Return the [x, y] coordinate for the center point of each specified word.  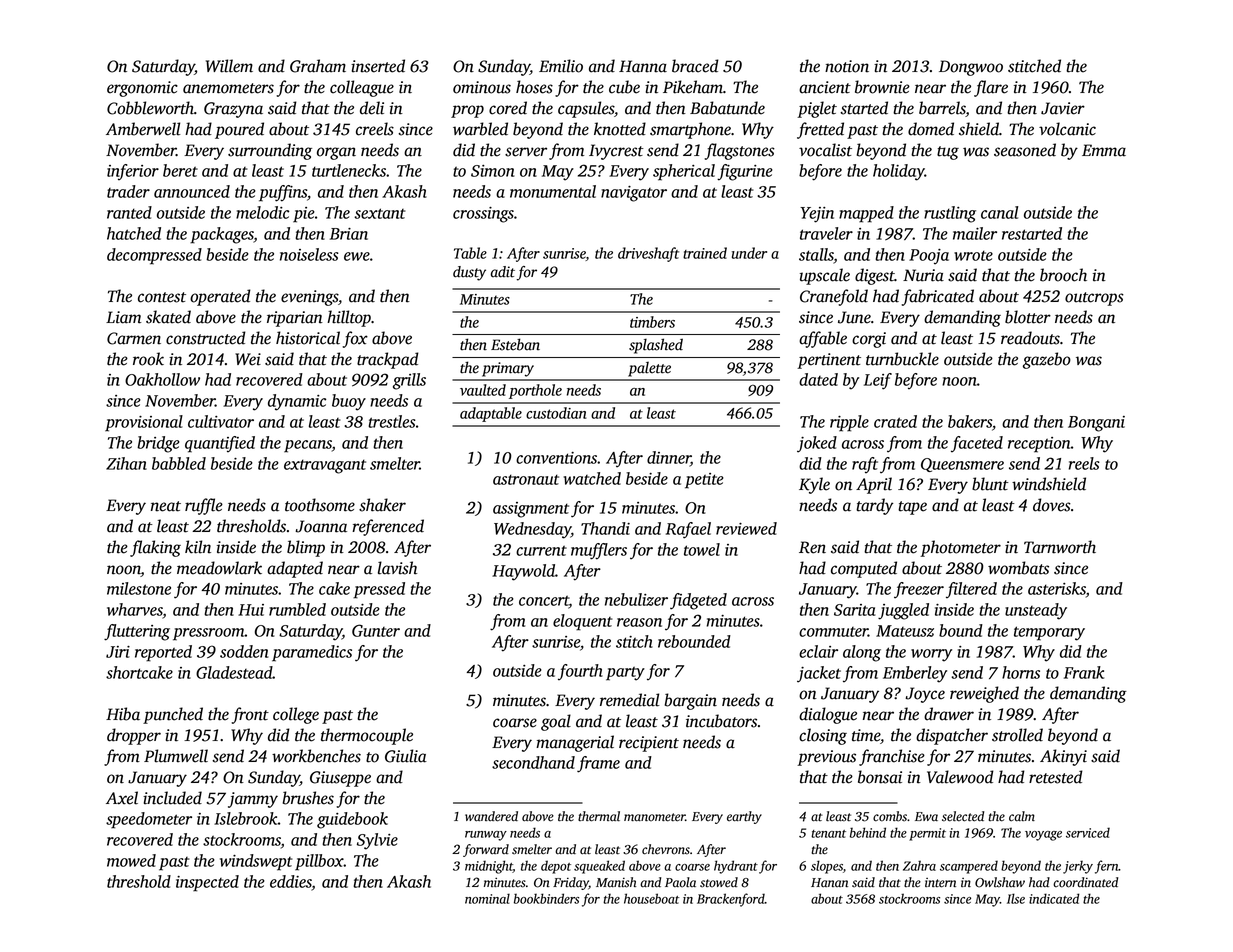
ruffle [204, 506]
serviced [1088, 832]
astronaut [526, 480]
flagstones [739, 151]
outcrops [1094, 299]
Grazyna [233, 110]
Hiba [123, 714]
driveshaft [648, 254]
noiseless [309, 254]
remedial [630, 700]
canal [999, 212]
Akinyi [1063, 757]
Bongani [1096, 424]
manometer [654, 817]
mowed [131, 860]
